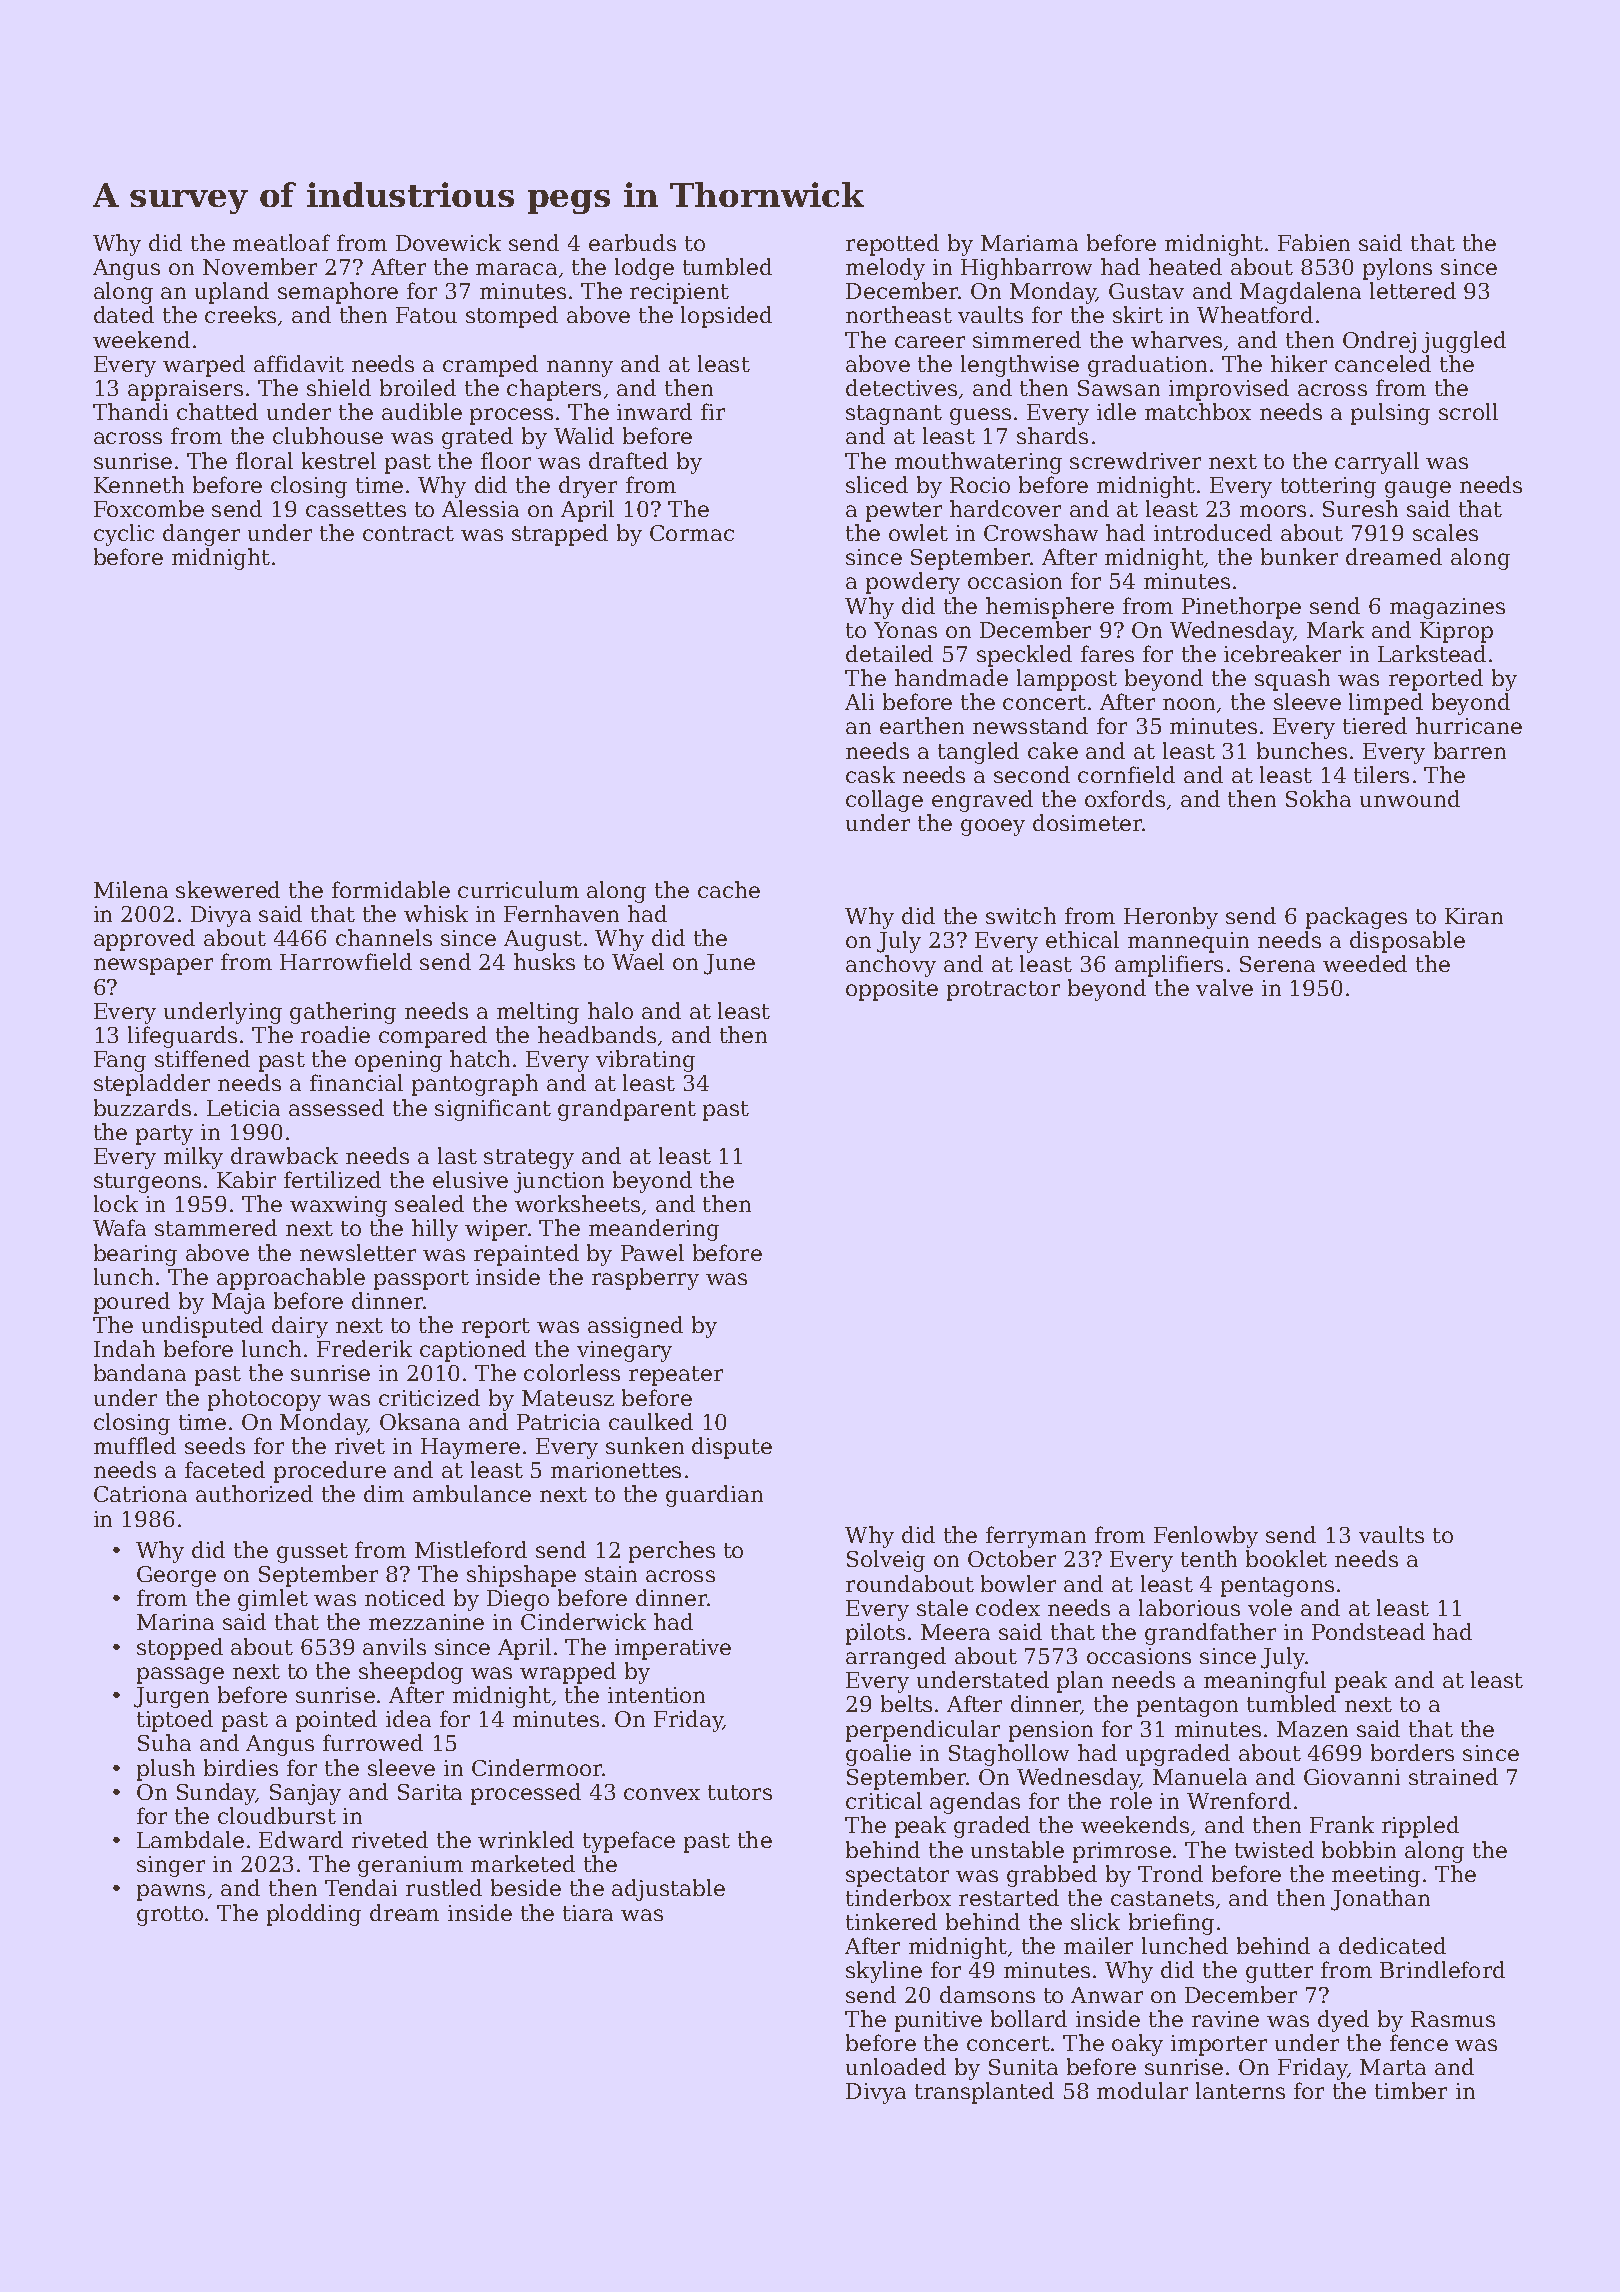  What do you see at coordinates (1474, 916) in the screenshot?
I see `Kiran` at bounding box center [1474, 916].
